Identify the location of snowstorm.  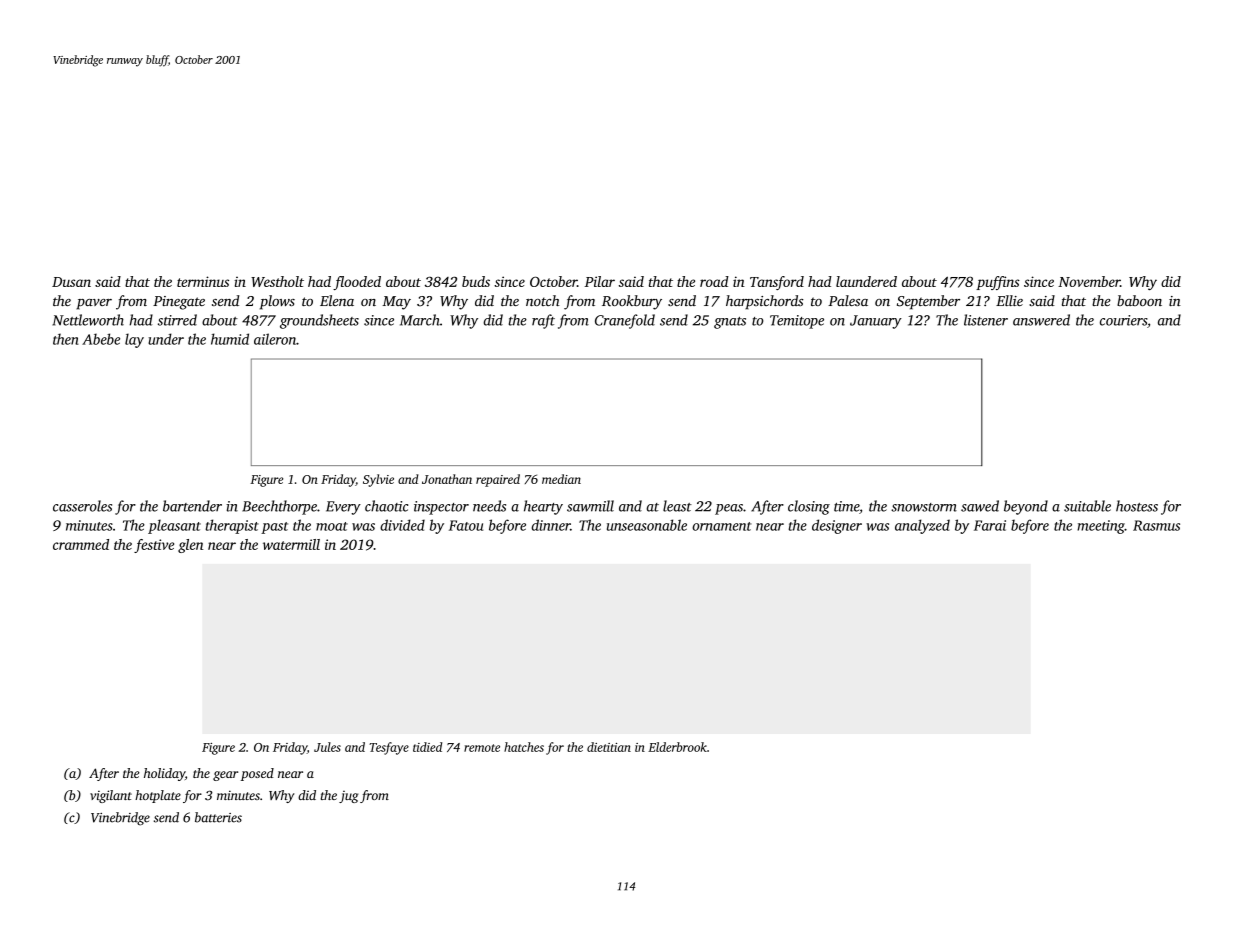
(924, 507).
